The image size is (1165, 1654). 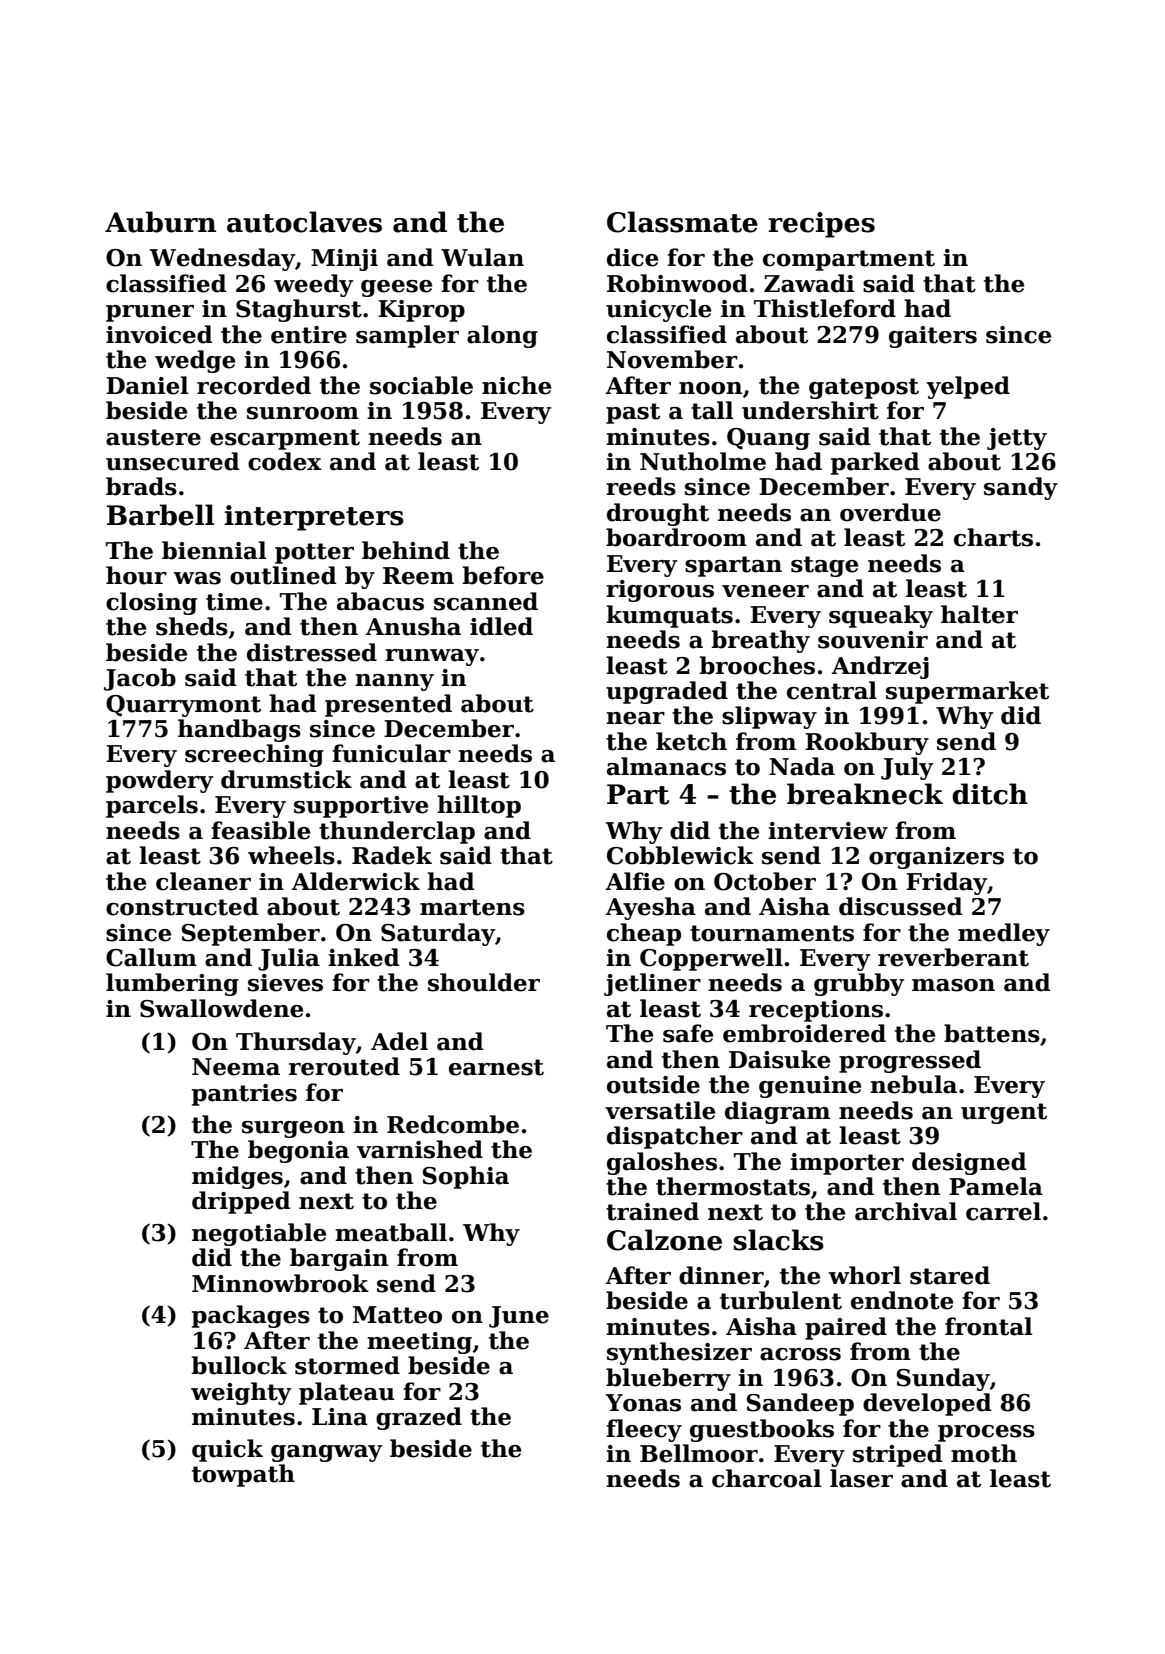 I want to click on near, so click(x=635, y=718).
